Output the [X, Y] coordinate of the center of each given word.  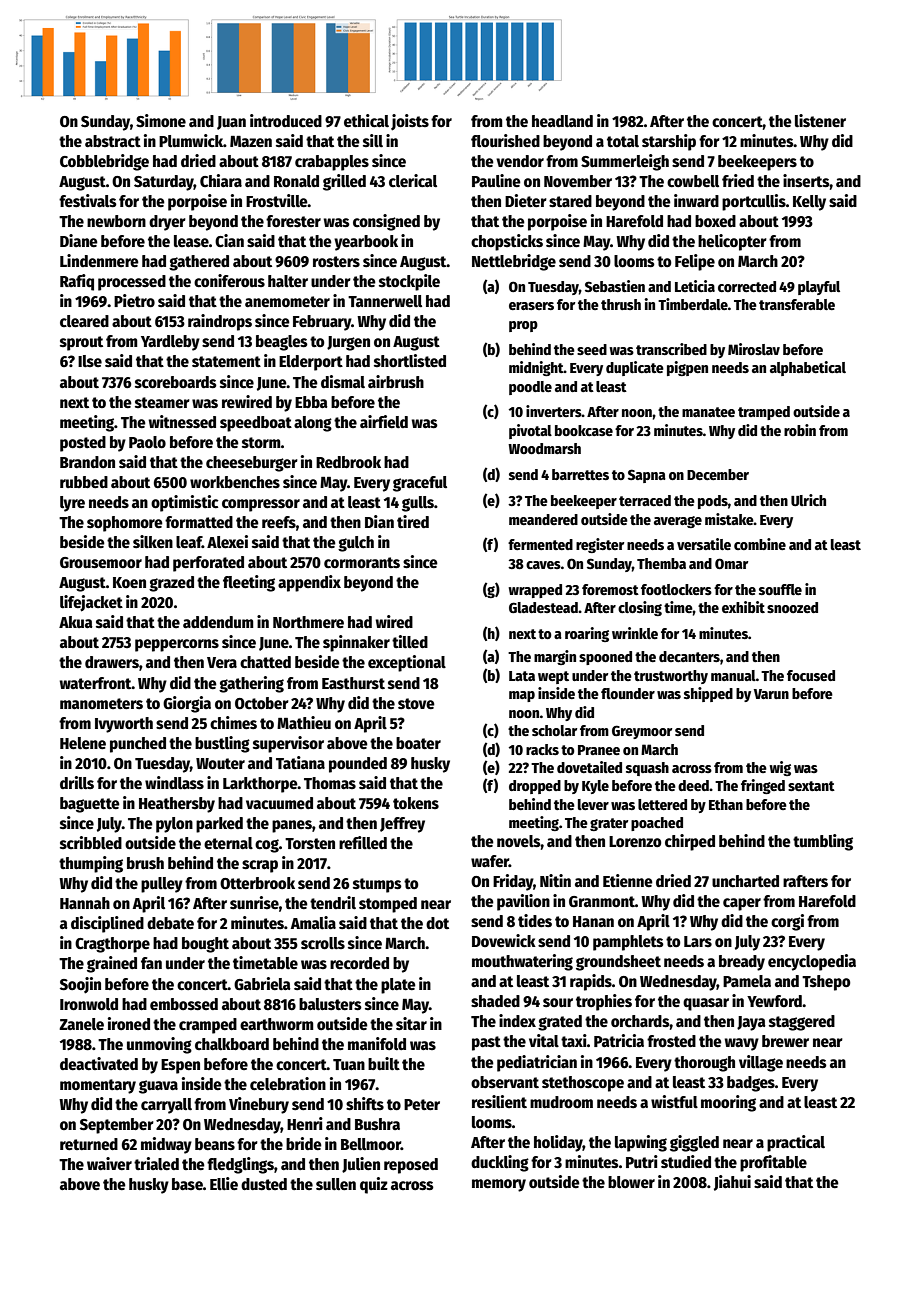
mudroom [561, 1102]
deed [693, 785]
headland [562, 121]
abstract [113, 141]
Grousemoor [101, 562]
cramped [208, 1026]
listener [820, 120]
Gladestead [543, 607]
